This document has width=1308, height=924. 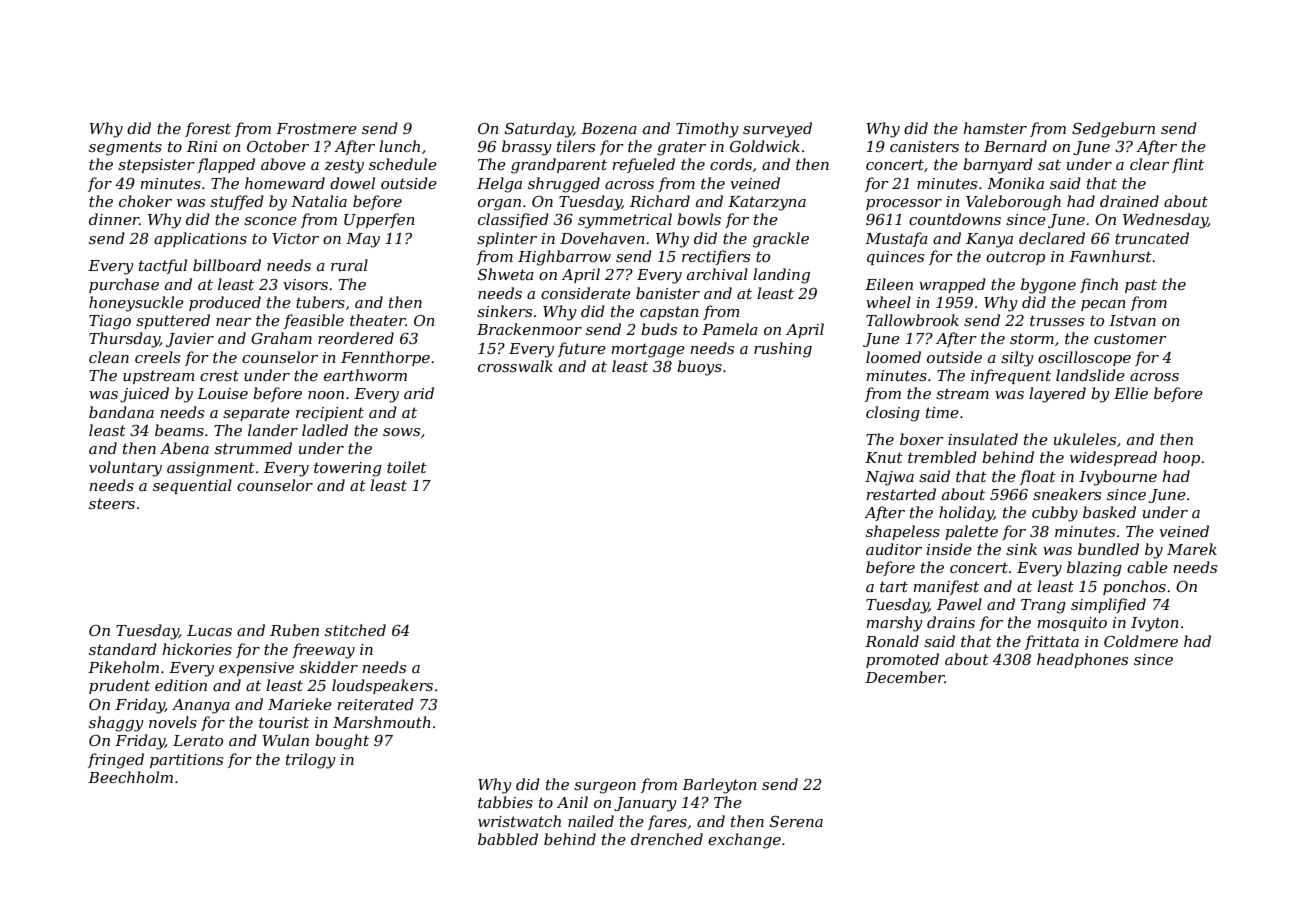 What do you see at coordinates (1141, 286) in the document?
I see `past` at bounding box center [1141, 286].
